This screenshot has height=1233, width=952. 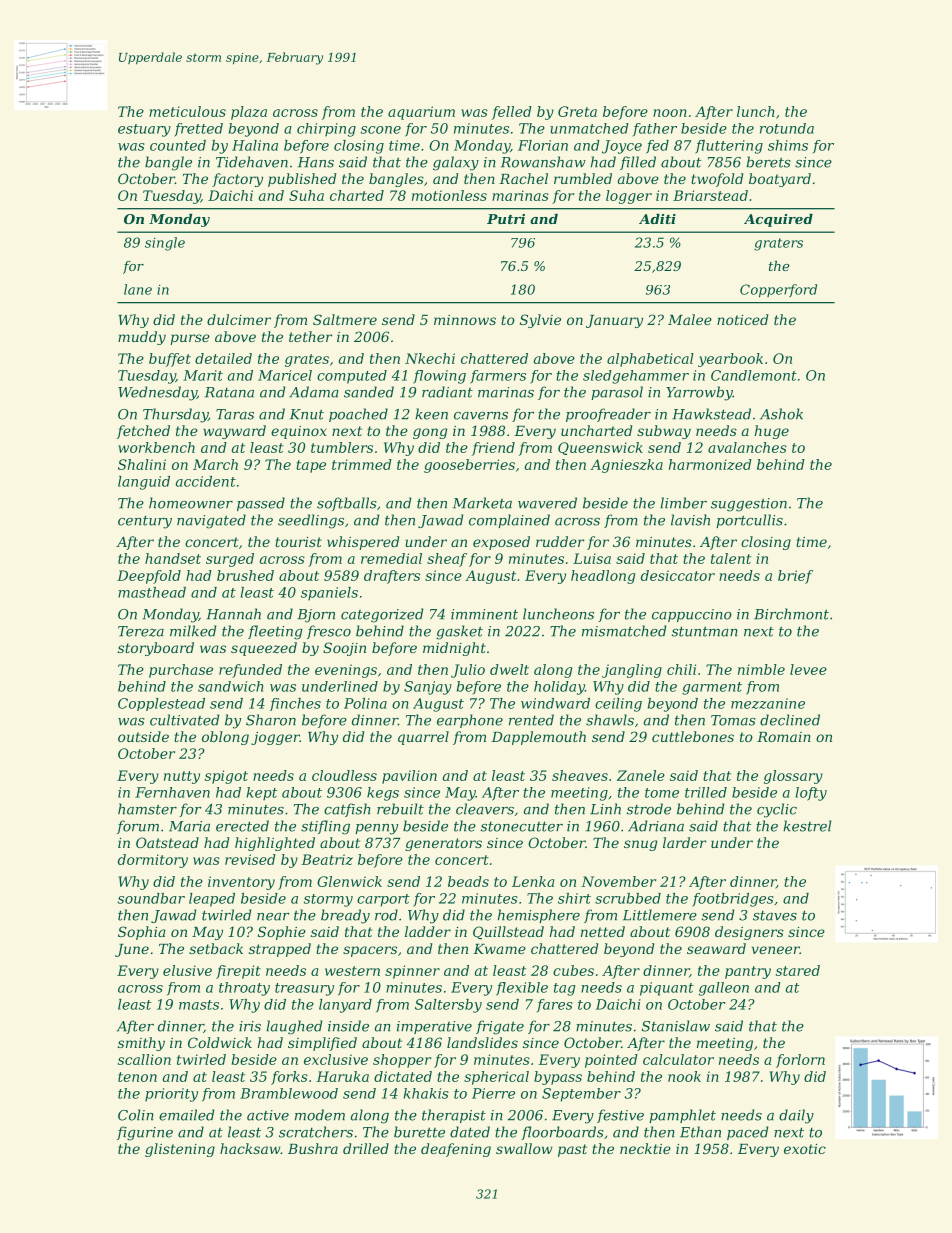 I want to click on Deepfold, so click(x=149, y=577).
